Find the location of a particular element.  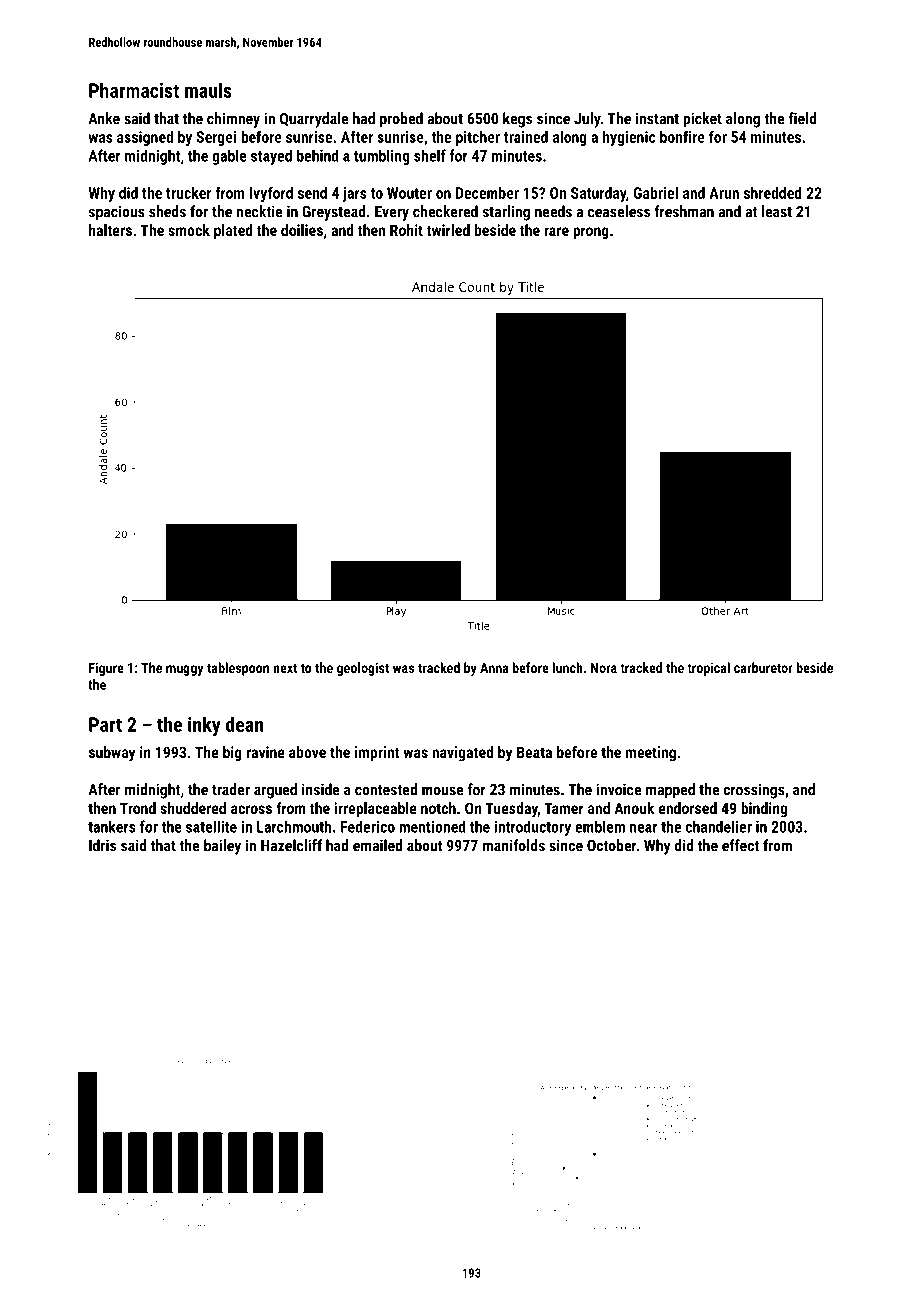

tropical is located at coordinates (708, 669).
